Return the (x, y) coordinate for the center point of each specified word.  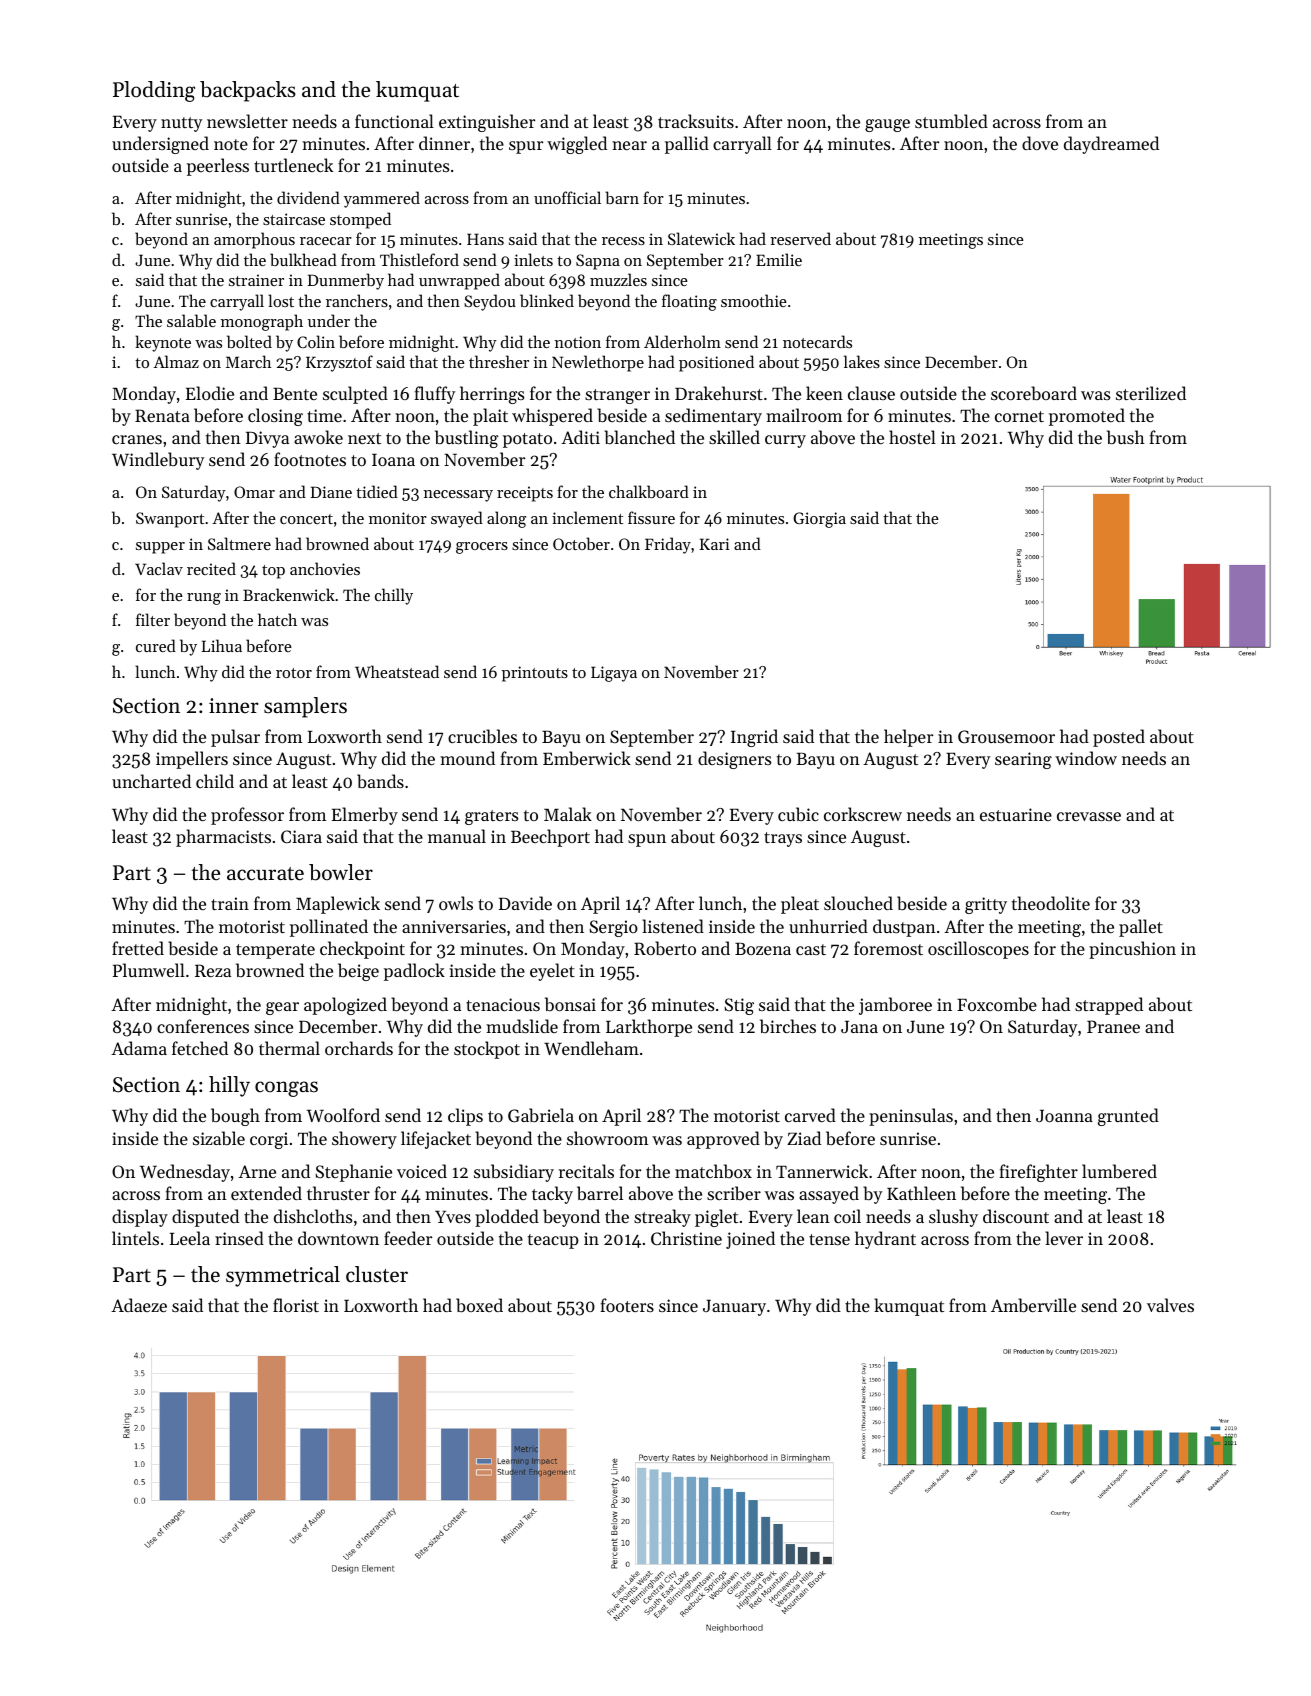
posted (1119, 738)
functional (394, 121)
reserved (800, 238)
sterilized (1151, 393)
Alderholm (682, 341)
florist (296, 1305)
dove (1040, 143)
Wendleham (591, 1048)
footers (627, 1305)
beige (358, 972)
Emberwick (587, 758)
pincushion (1132, 950)
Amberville (1033, 1305)
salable (191, 320)
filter (153, 619)
